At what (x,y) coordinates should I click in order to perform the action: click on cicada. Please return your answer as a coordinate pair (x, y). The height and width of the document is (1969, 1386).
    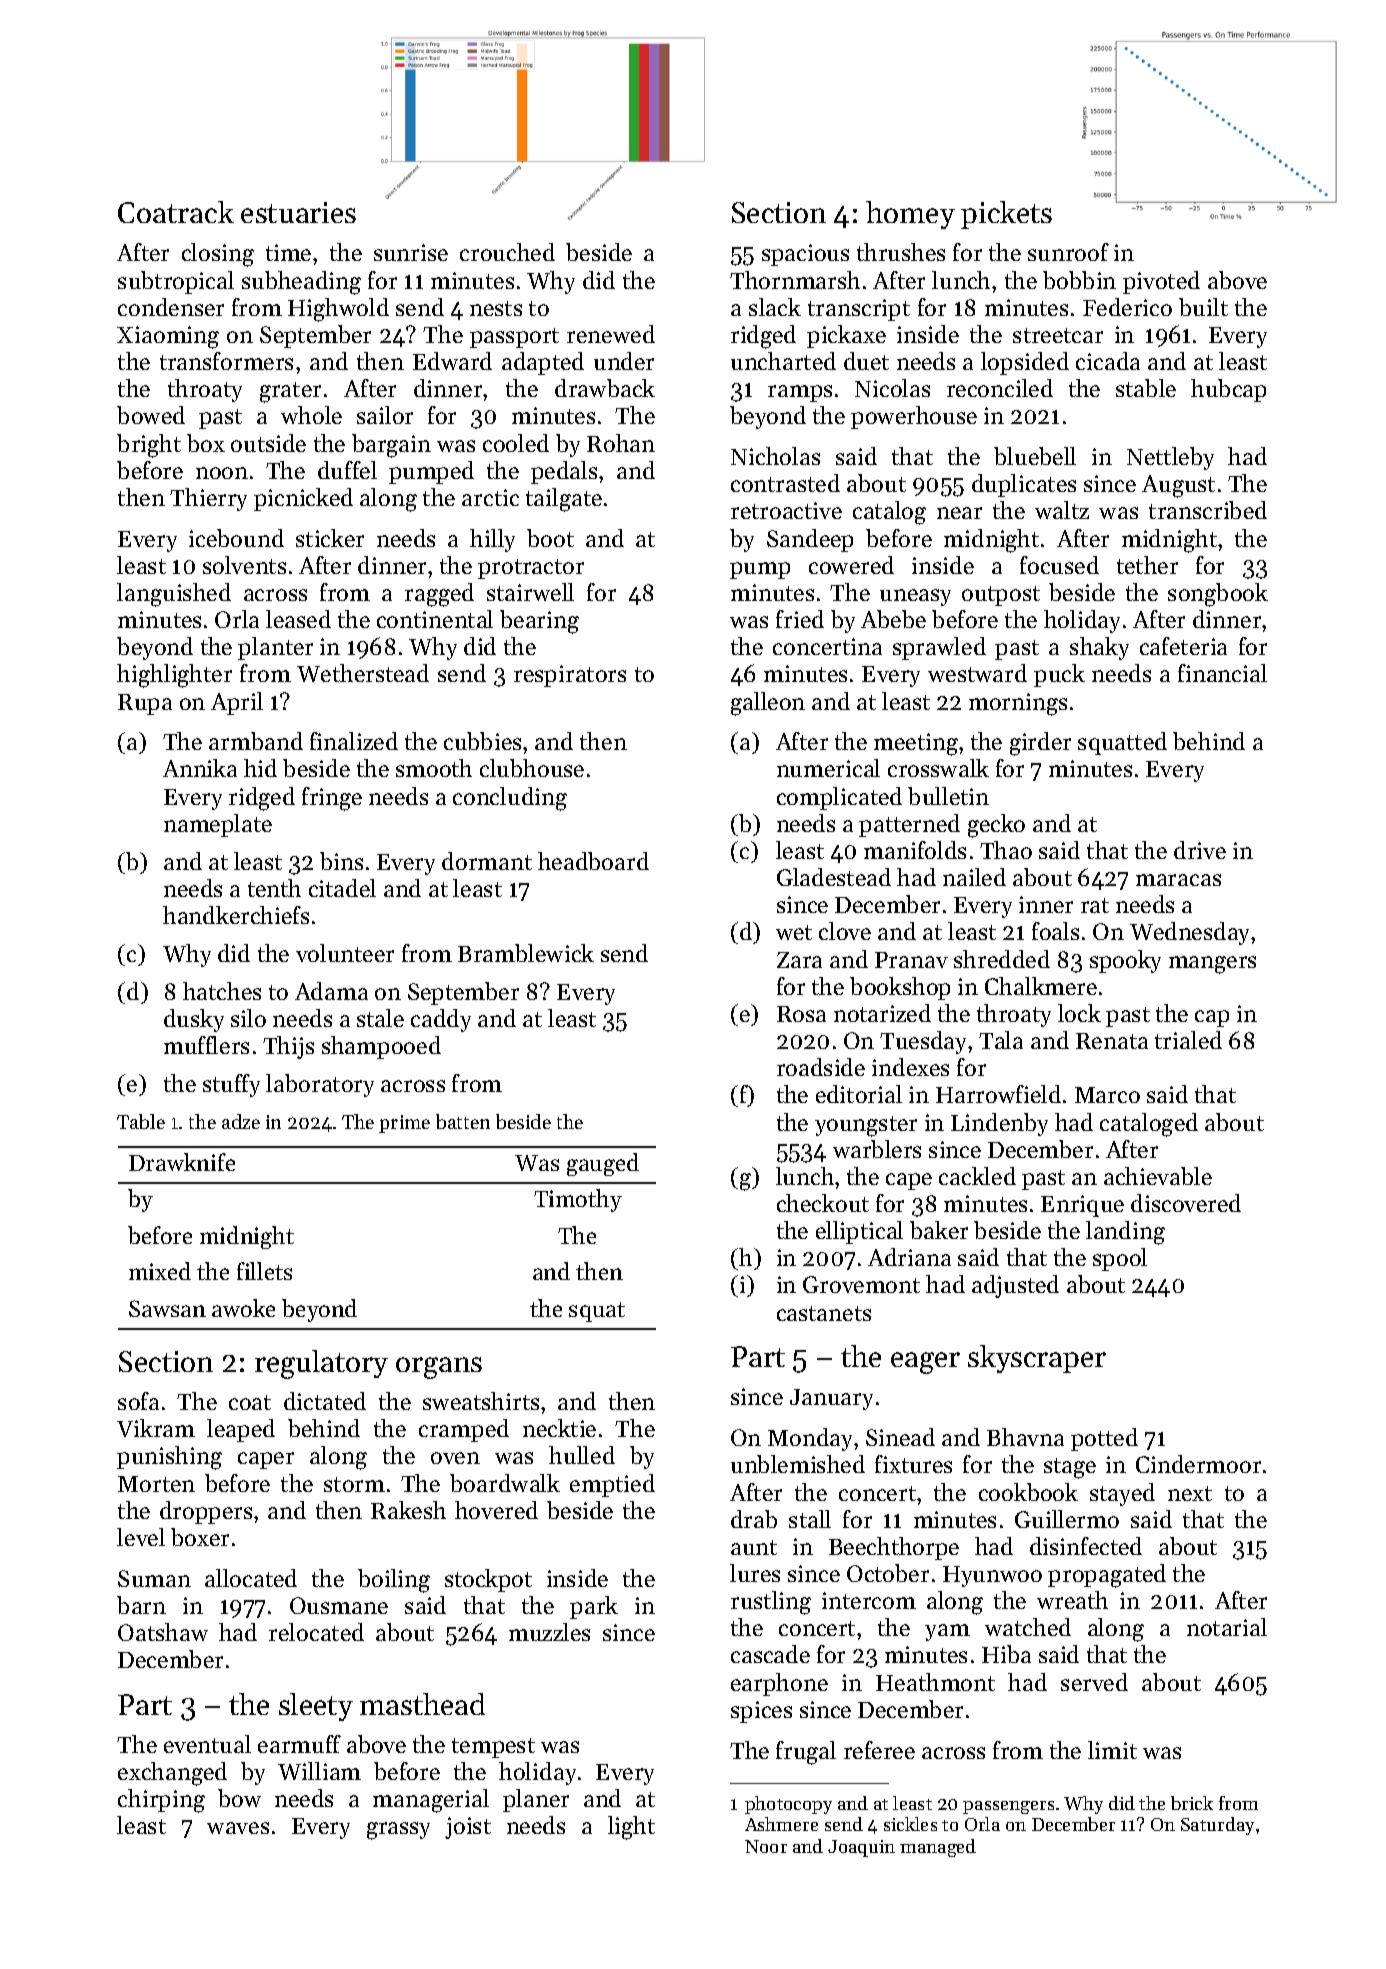
    Looking at the image, I should click on (1108, 361).
